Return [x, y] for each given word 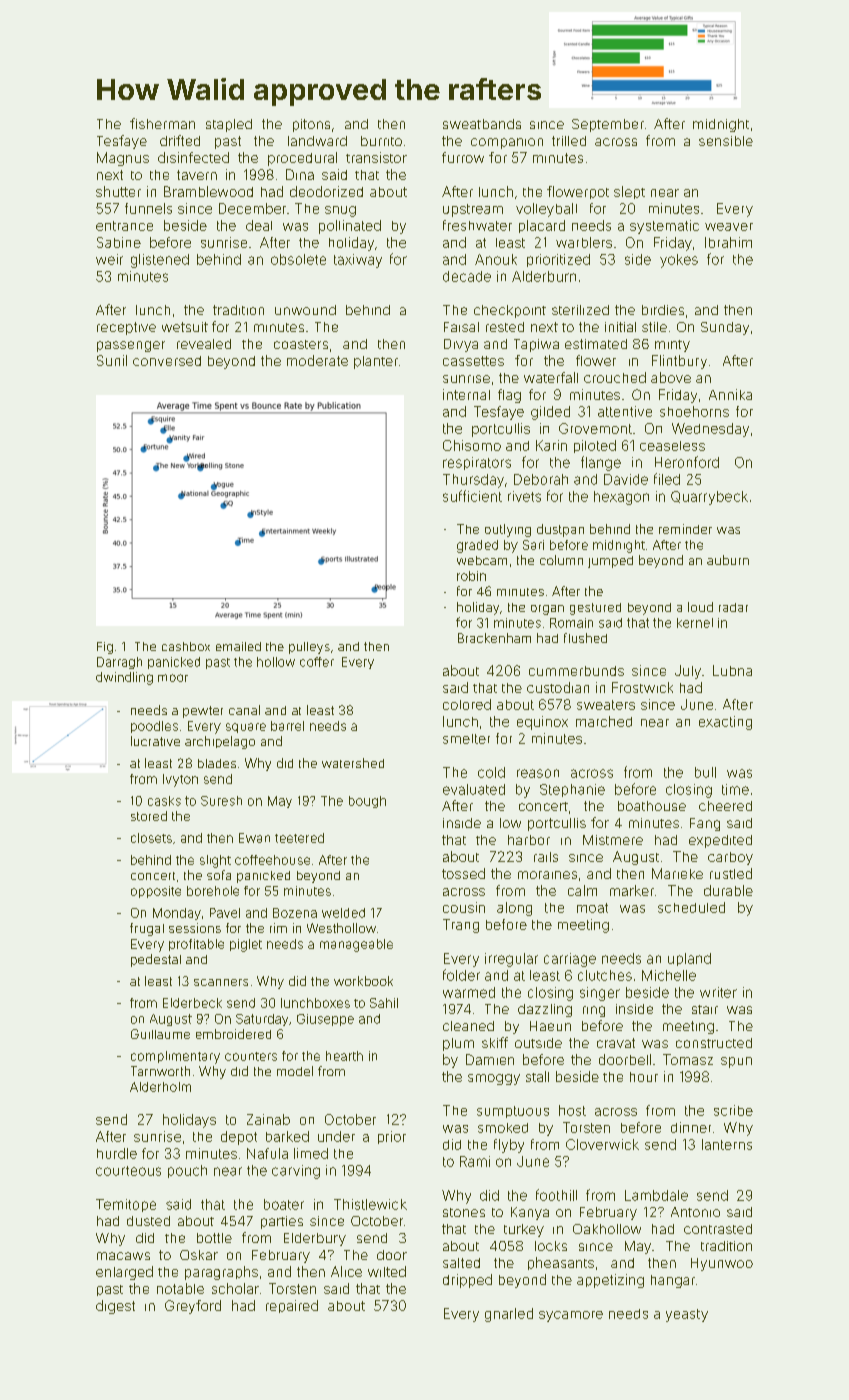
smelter [466, 739]
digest [115, 1307]
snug [340, 211]
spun [736, 1062]
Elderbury [315, 1239]
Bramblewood [208, 191]
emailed [238, 646]
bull [705, 772]
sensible [726, 141]
